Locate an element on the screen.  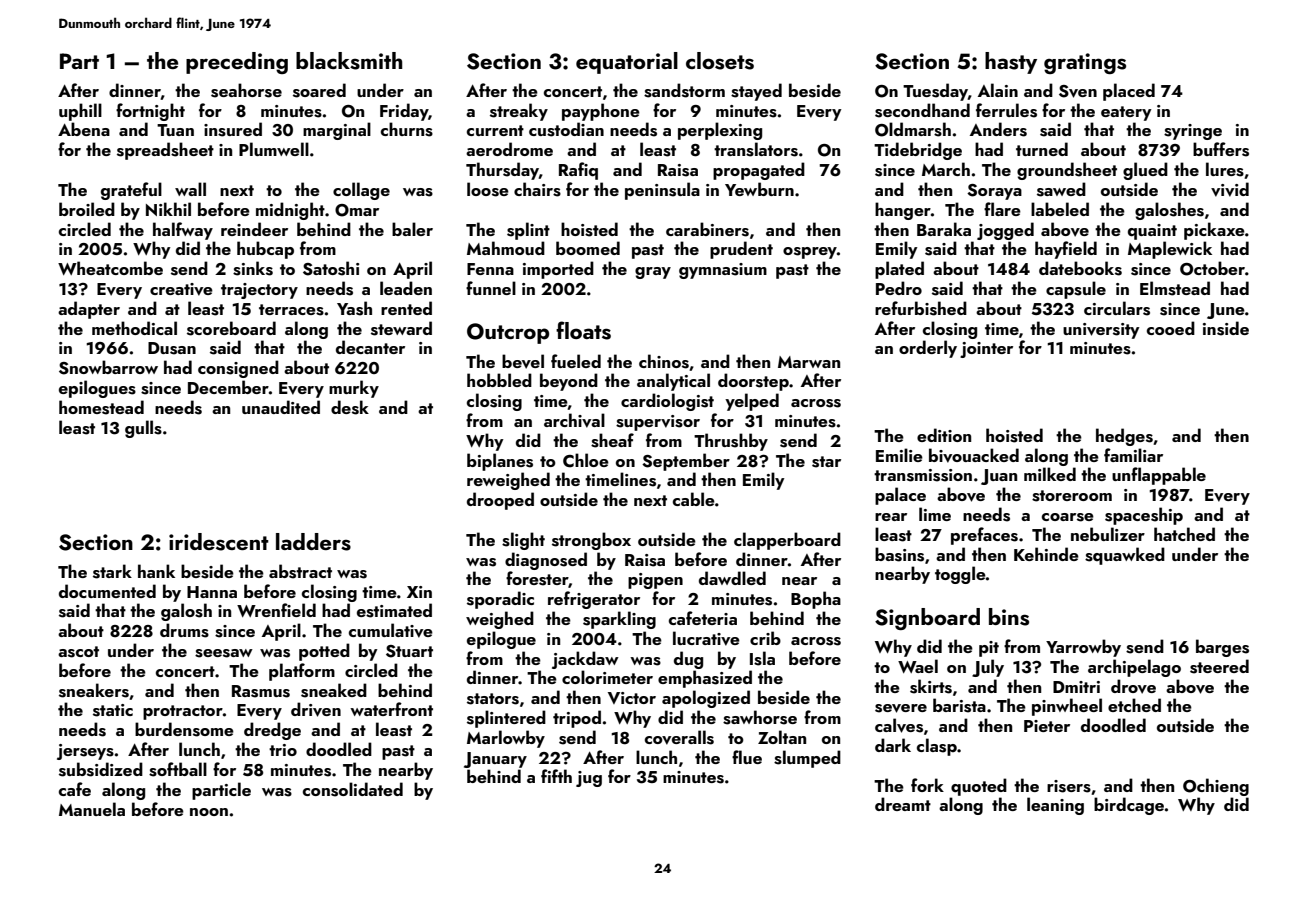
glued is located at coordinates (1145, 171).
